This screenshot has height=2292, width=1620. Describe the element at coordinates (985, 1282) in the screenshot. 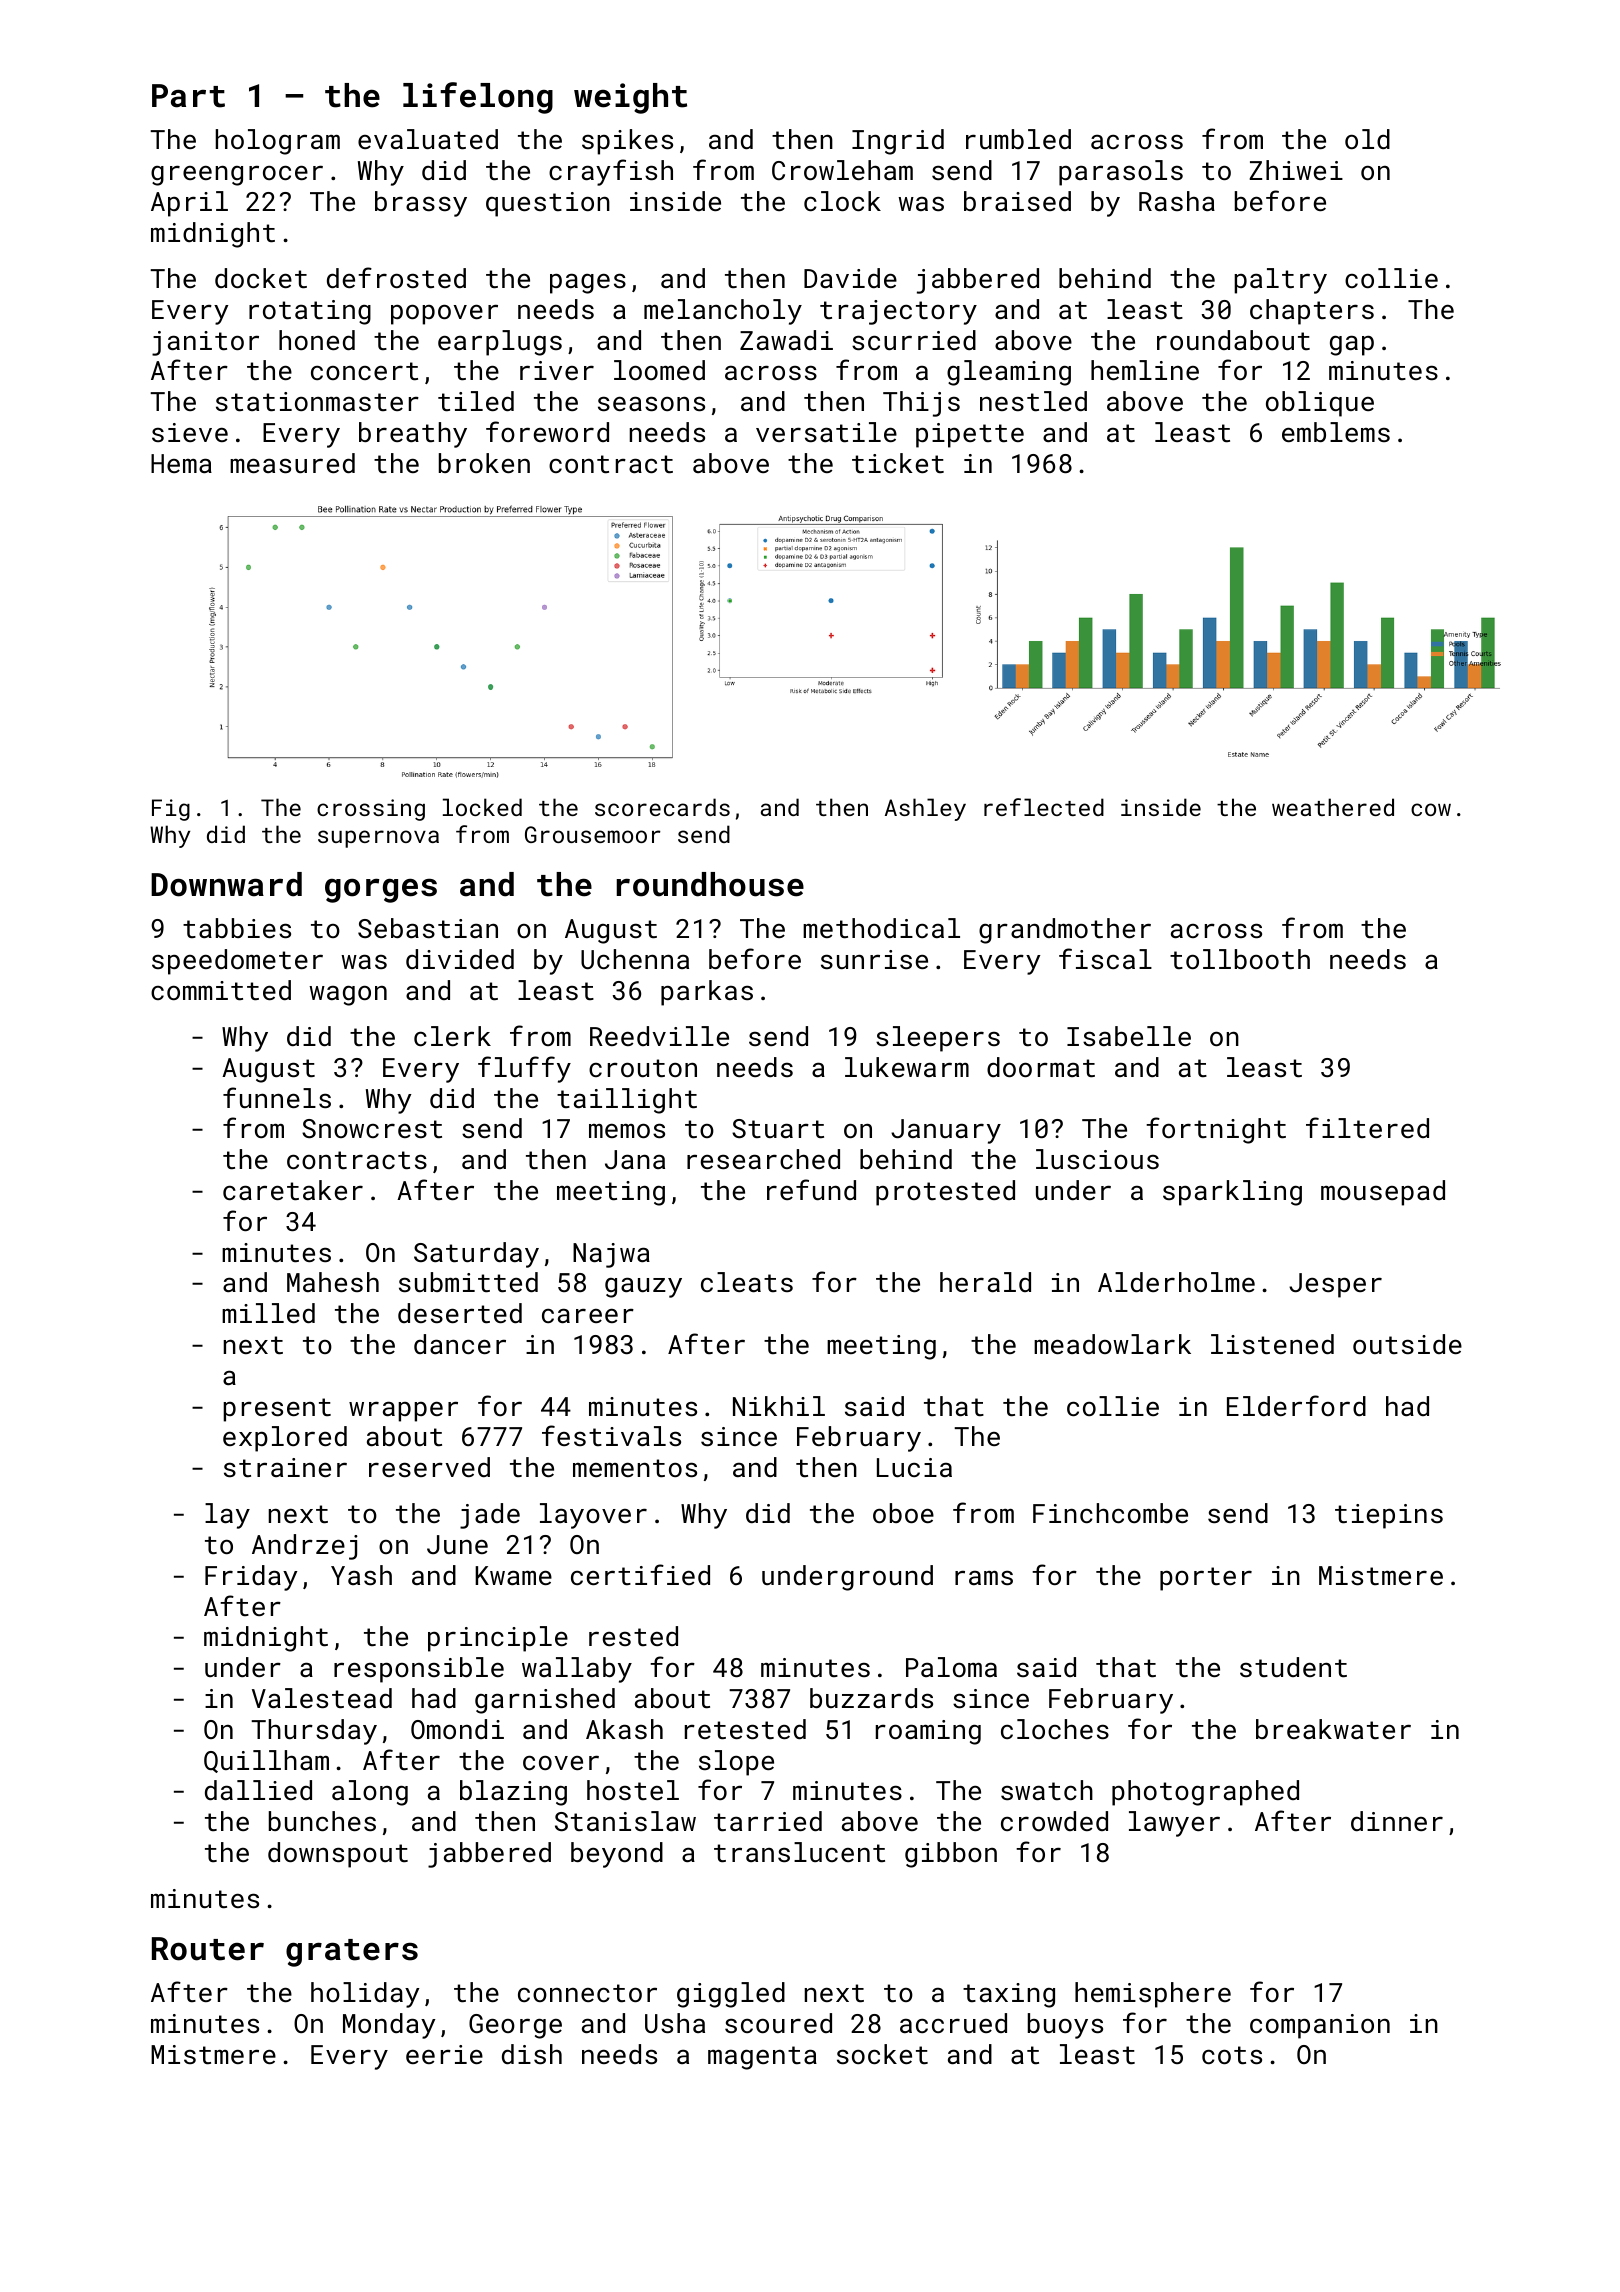

I see `herald` at that location.
